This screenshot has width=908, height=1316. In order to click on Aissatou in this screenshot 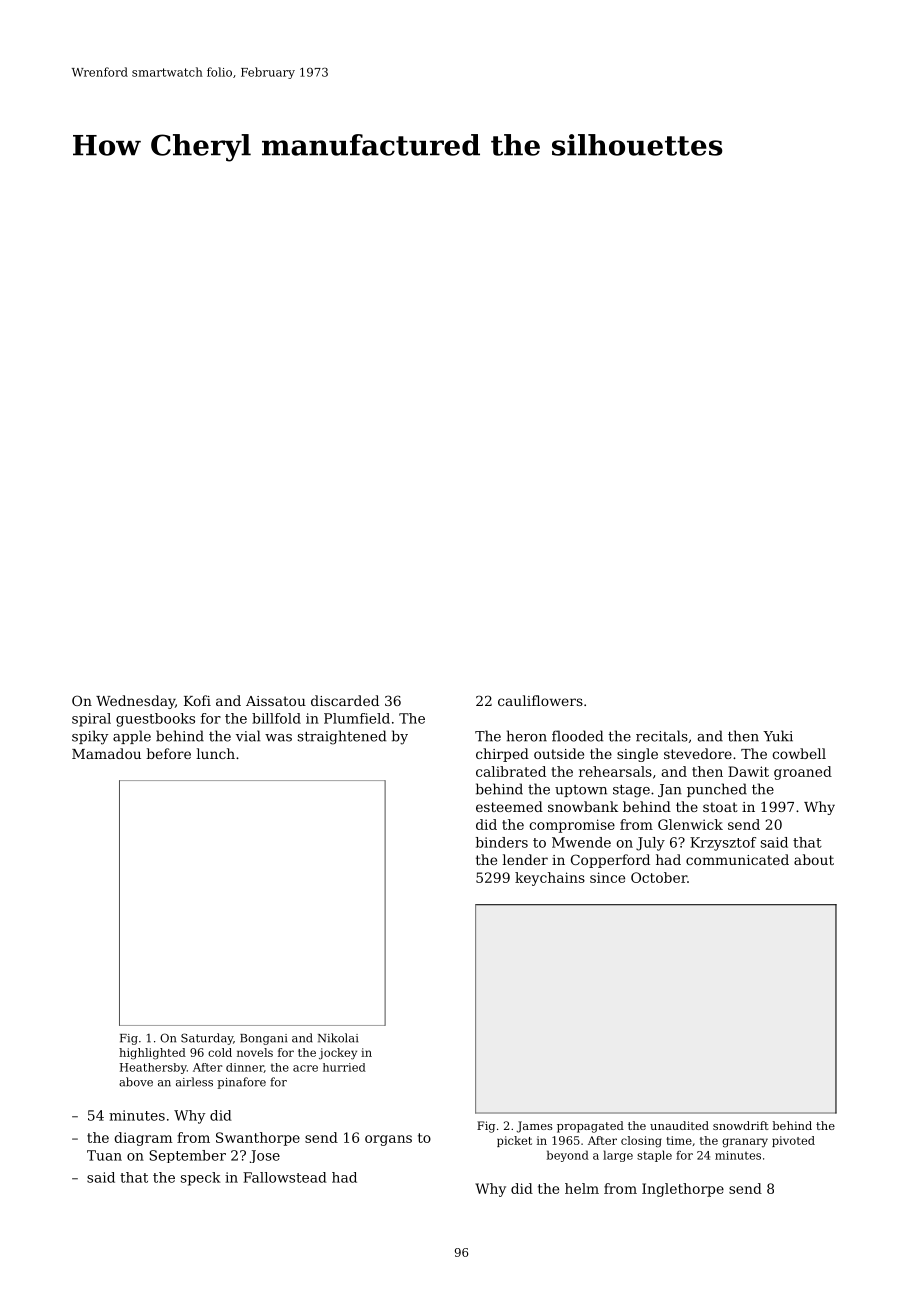, I will do `click(276, 701)`.
